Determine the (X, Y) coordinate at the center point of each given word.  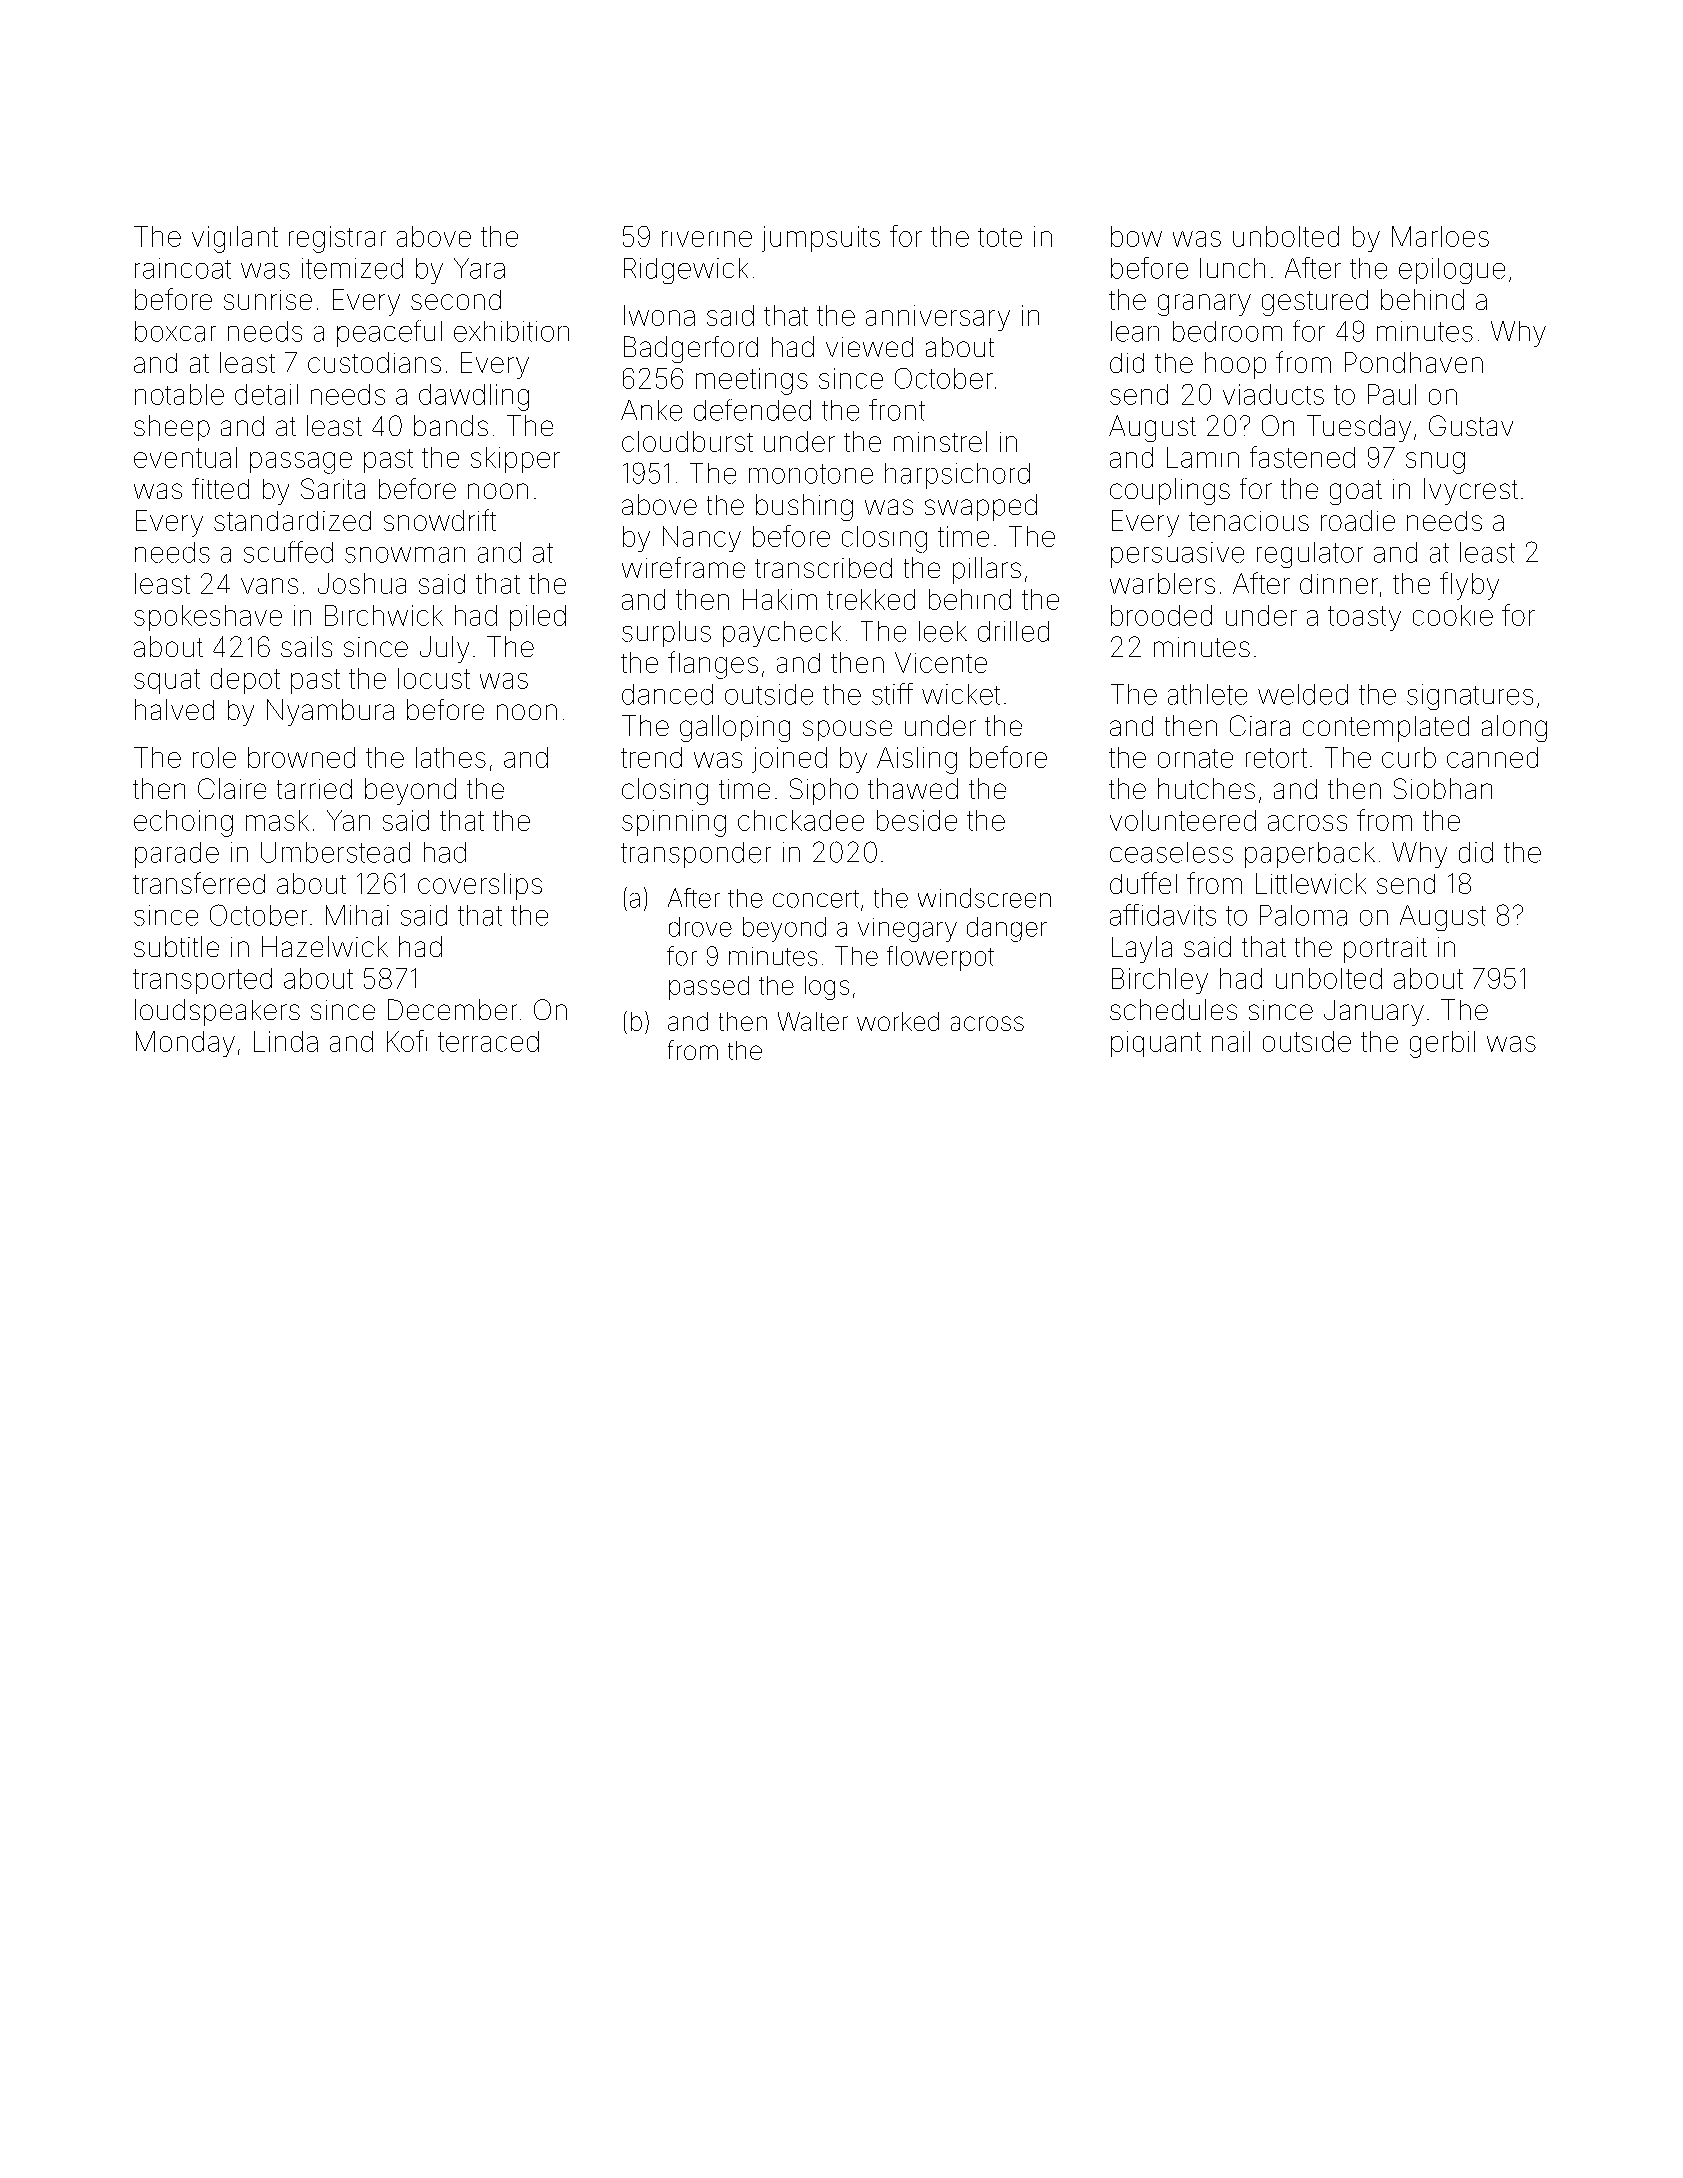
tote (1000, 237)
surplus (666, 634)
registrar (337, 239)
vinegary (907, 930)
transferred (199, 883)
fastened (1302, 457)
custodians (374, 362)
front (897, 410)
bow (1136, 236)
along (1514, 728)
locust (434, 678)
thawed (913, 788)
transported (202, 981)
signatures (1470, 697)
